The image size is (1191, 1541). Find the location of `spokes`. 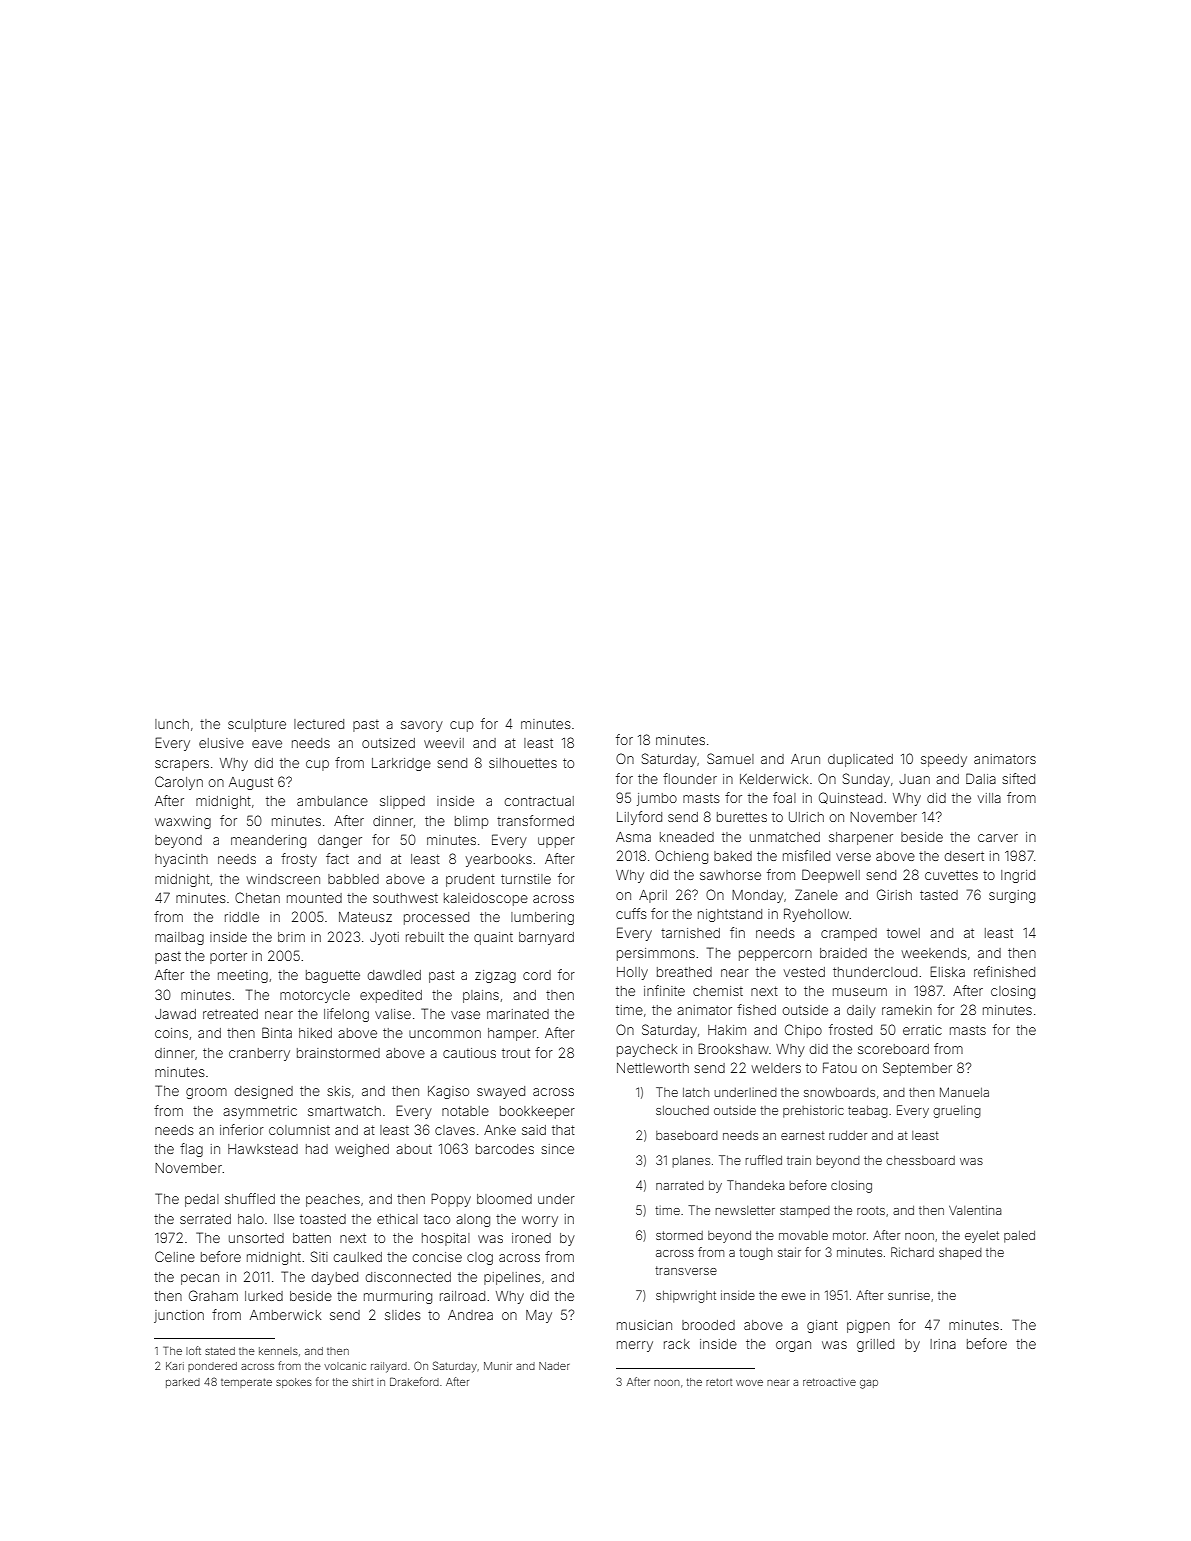

spokes is located at coordinates (294, 1383).
